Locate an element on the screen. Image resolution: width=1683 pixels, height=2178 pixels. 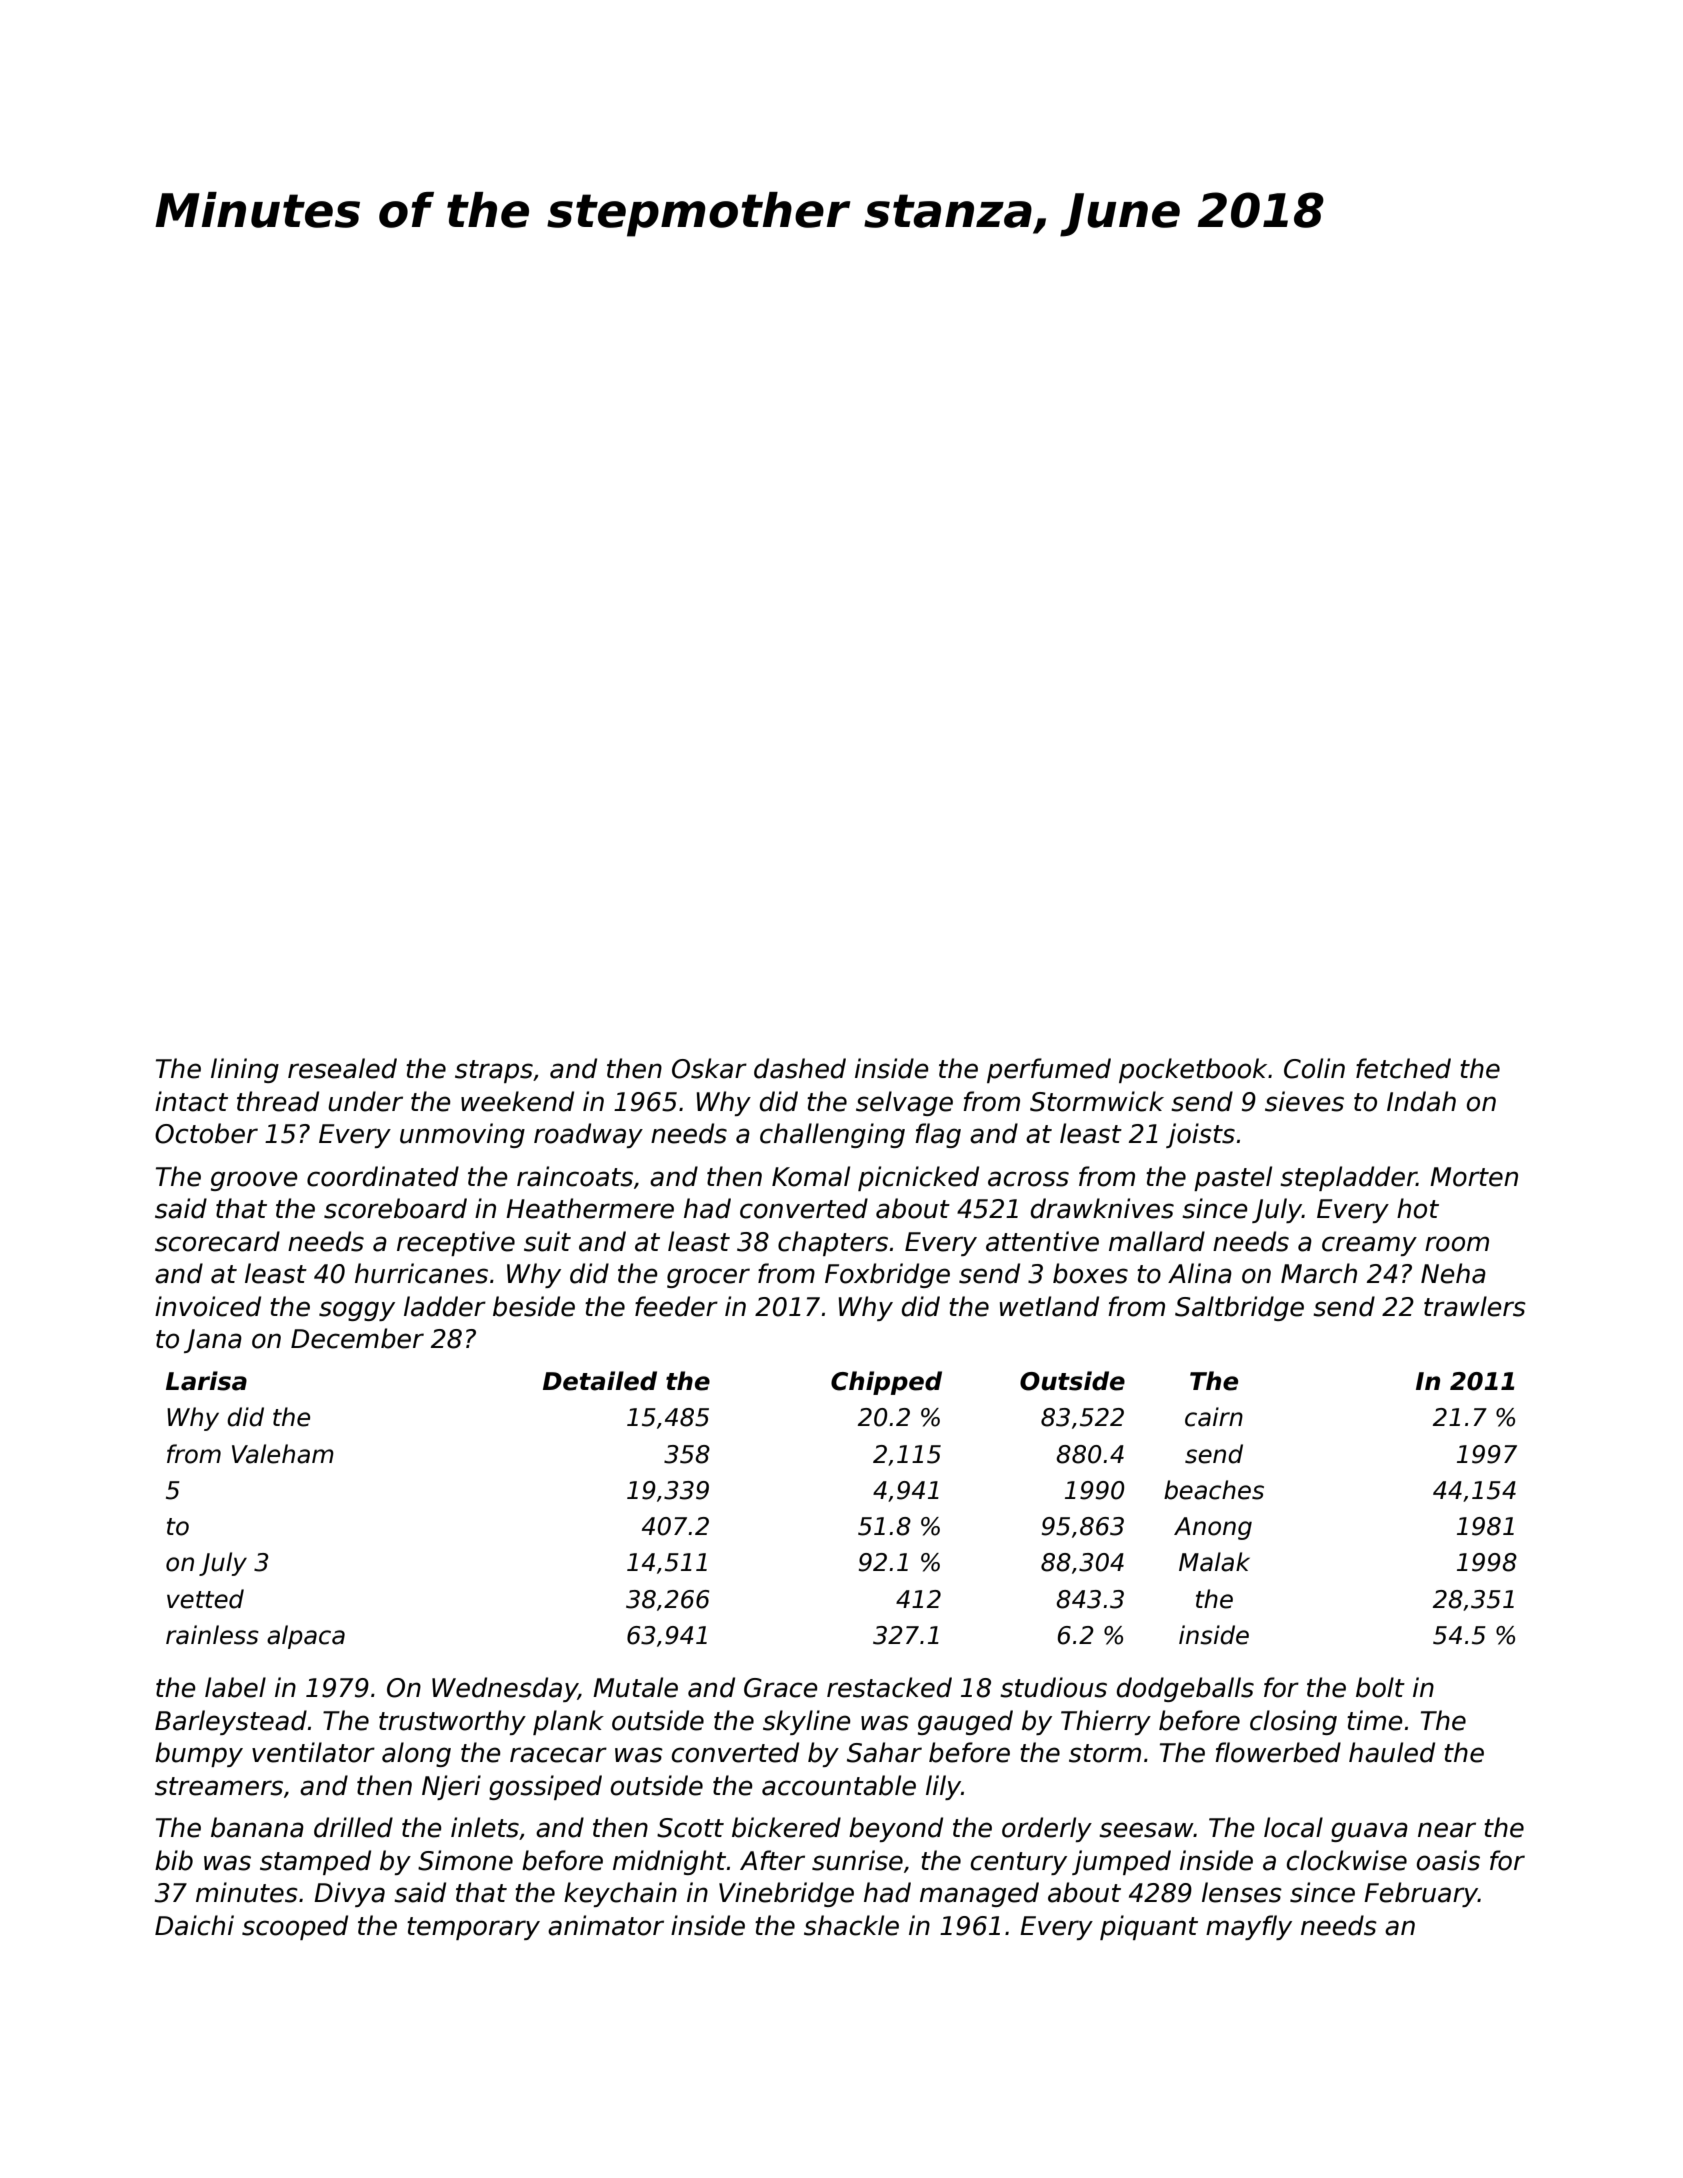
dashed is located at coordinates (800, 1068).
